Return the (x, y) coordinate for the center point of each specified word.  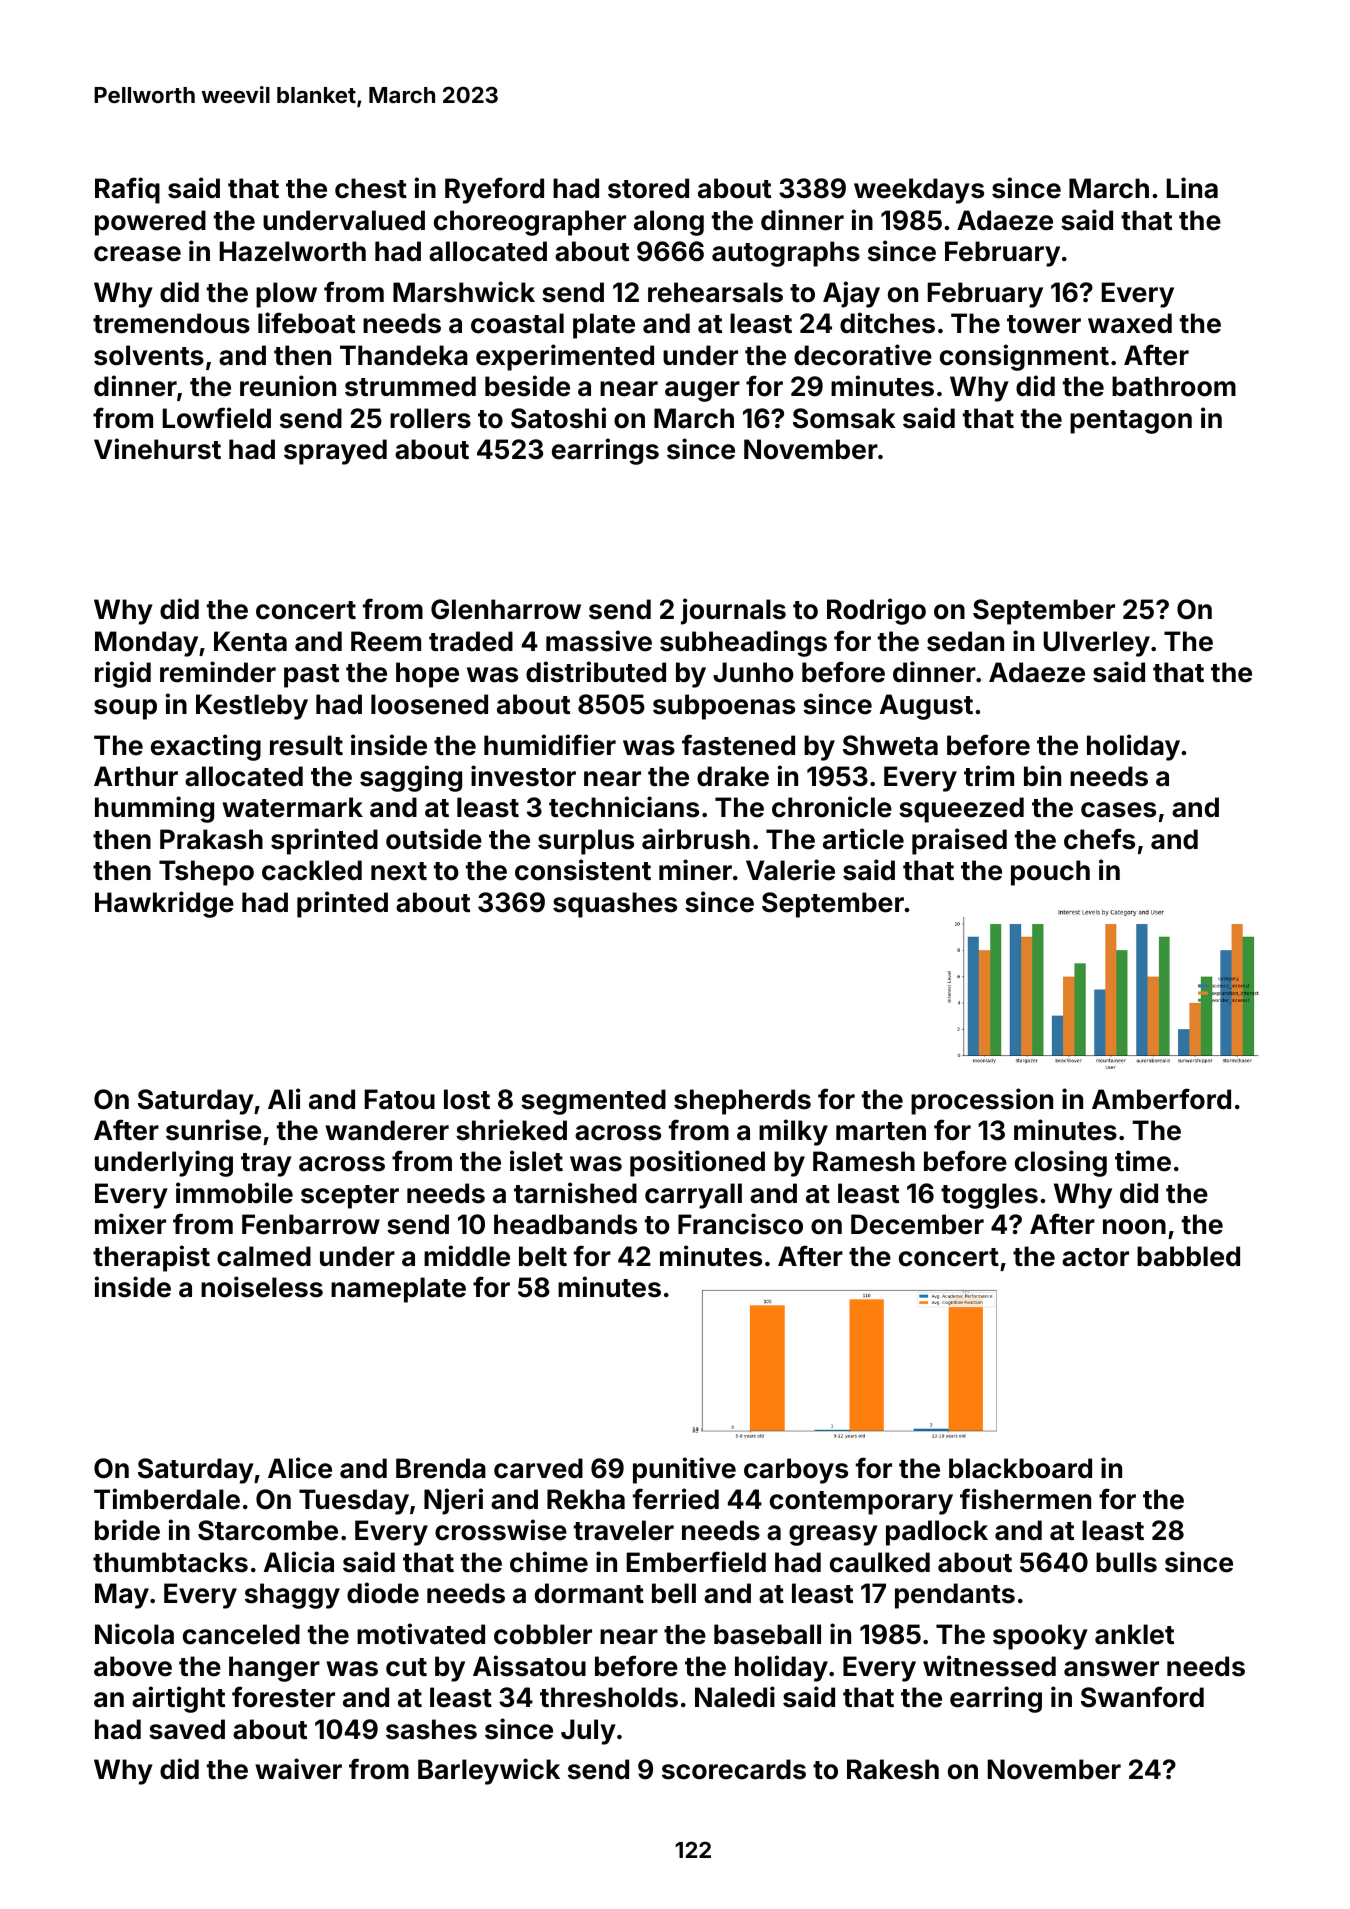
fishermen (1025, 1499)
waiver (298, 1769)
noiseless (262, 1287)
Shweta (890, 745)
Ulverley (1097, 644)
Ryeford (494, 190)
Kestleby (252, 707)
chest (371, 188)
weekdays (919, 191)
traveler (624, 1530)
